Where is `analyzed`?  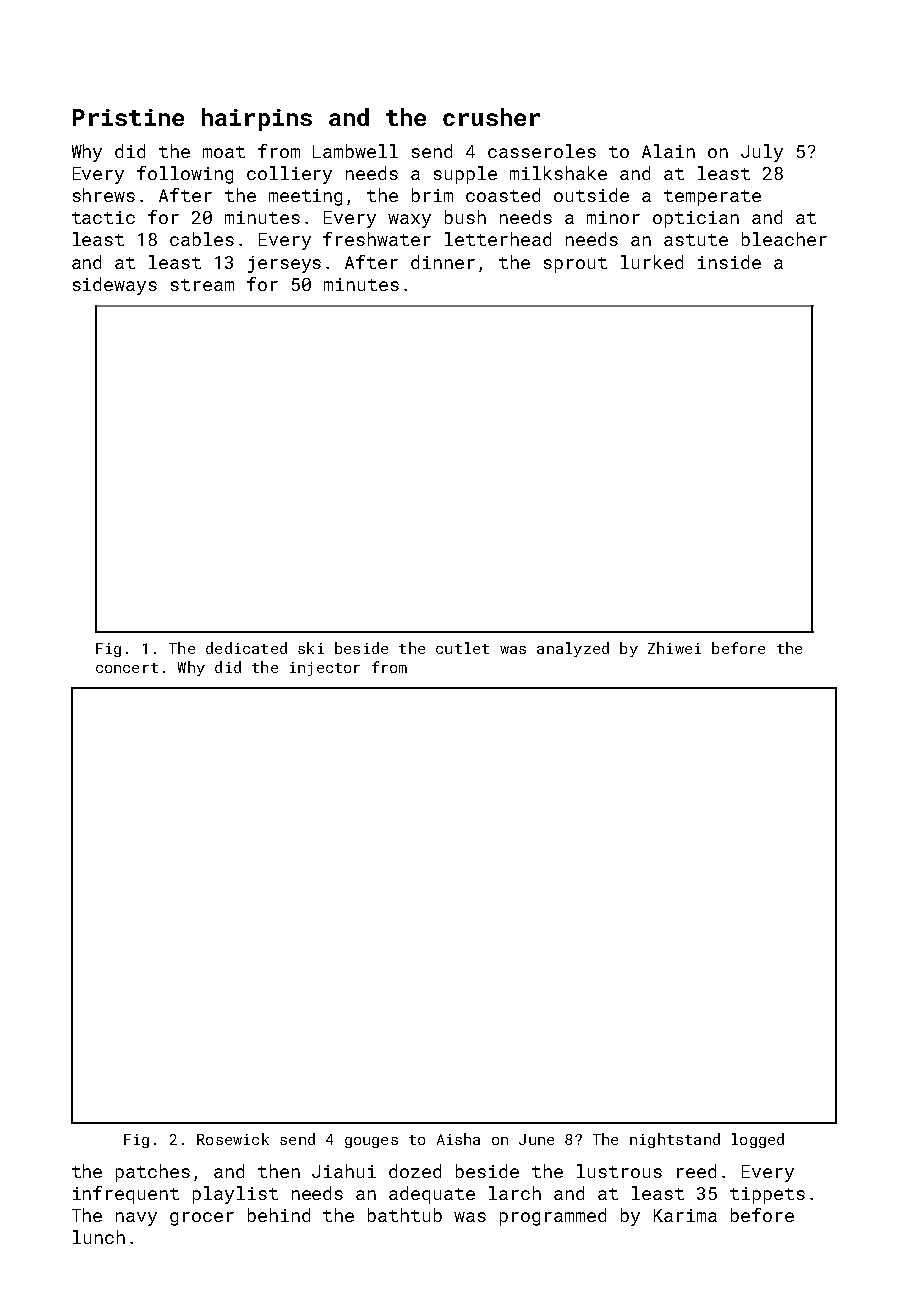
analyzed is located at coordinates (573, 649).
